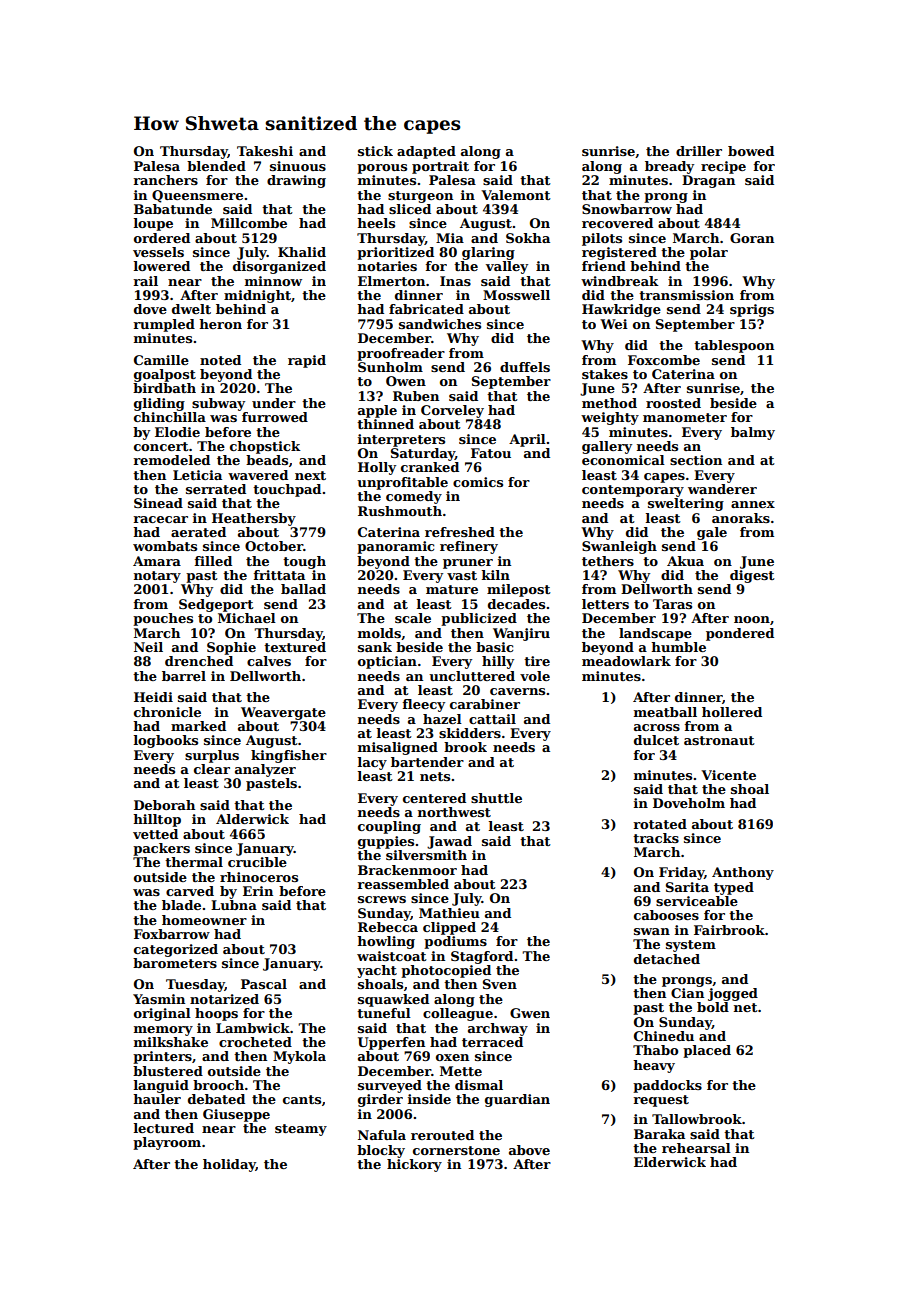  Describe the element at coordinates (496, 575) in the image. I see `kiln` at that location.
